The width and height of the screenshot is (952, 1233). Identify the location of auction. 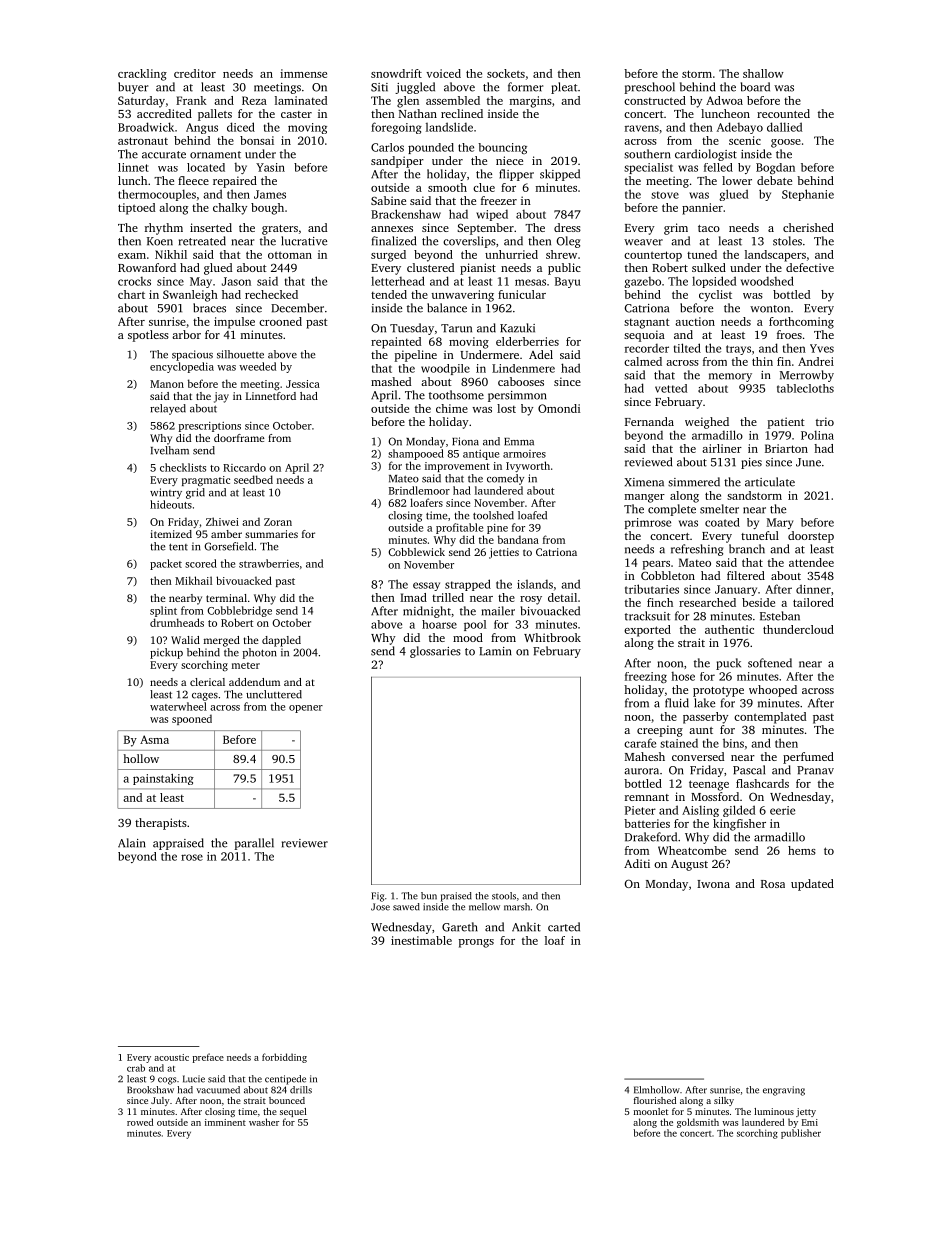
(695, 321).
